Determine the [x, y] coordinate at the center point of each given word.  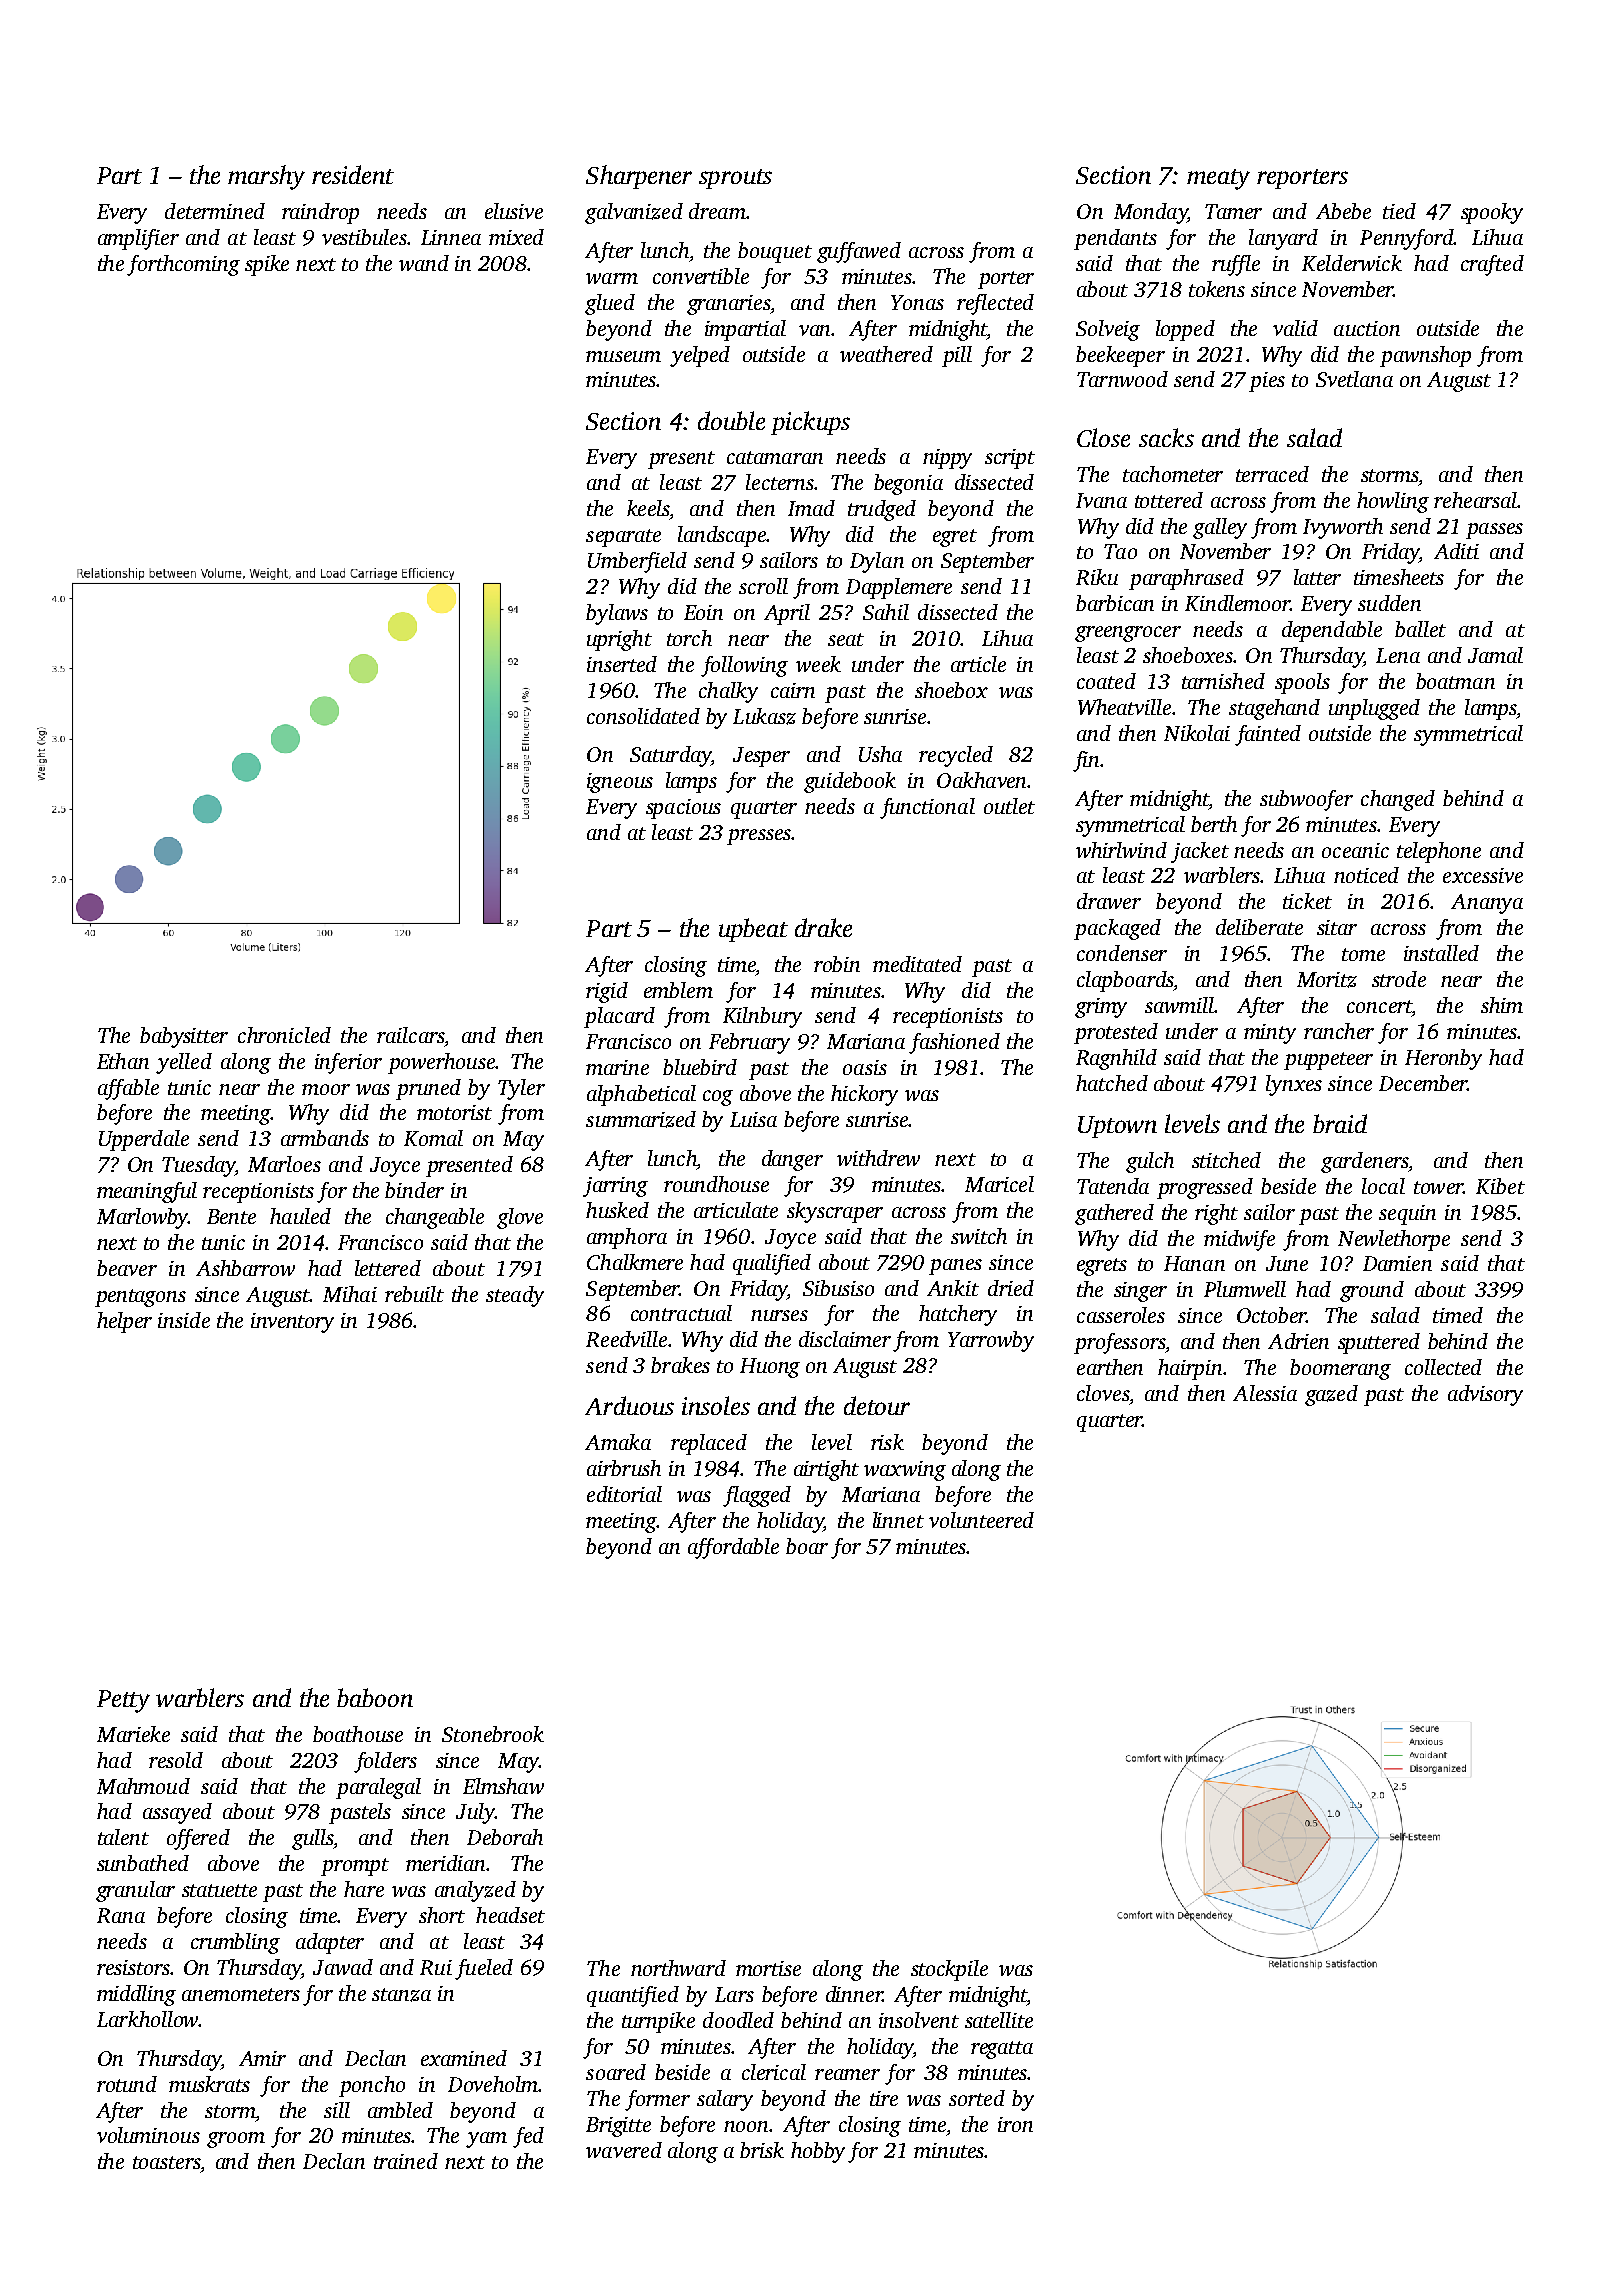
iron [1015, 2124]
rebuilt [414, 1294]
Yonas [917, 302]
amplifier [138, 239]
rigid [607, 992]
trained [406, 2161]
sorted [977, 2098]
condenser [1122, 953]
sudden [1389, 603]
